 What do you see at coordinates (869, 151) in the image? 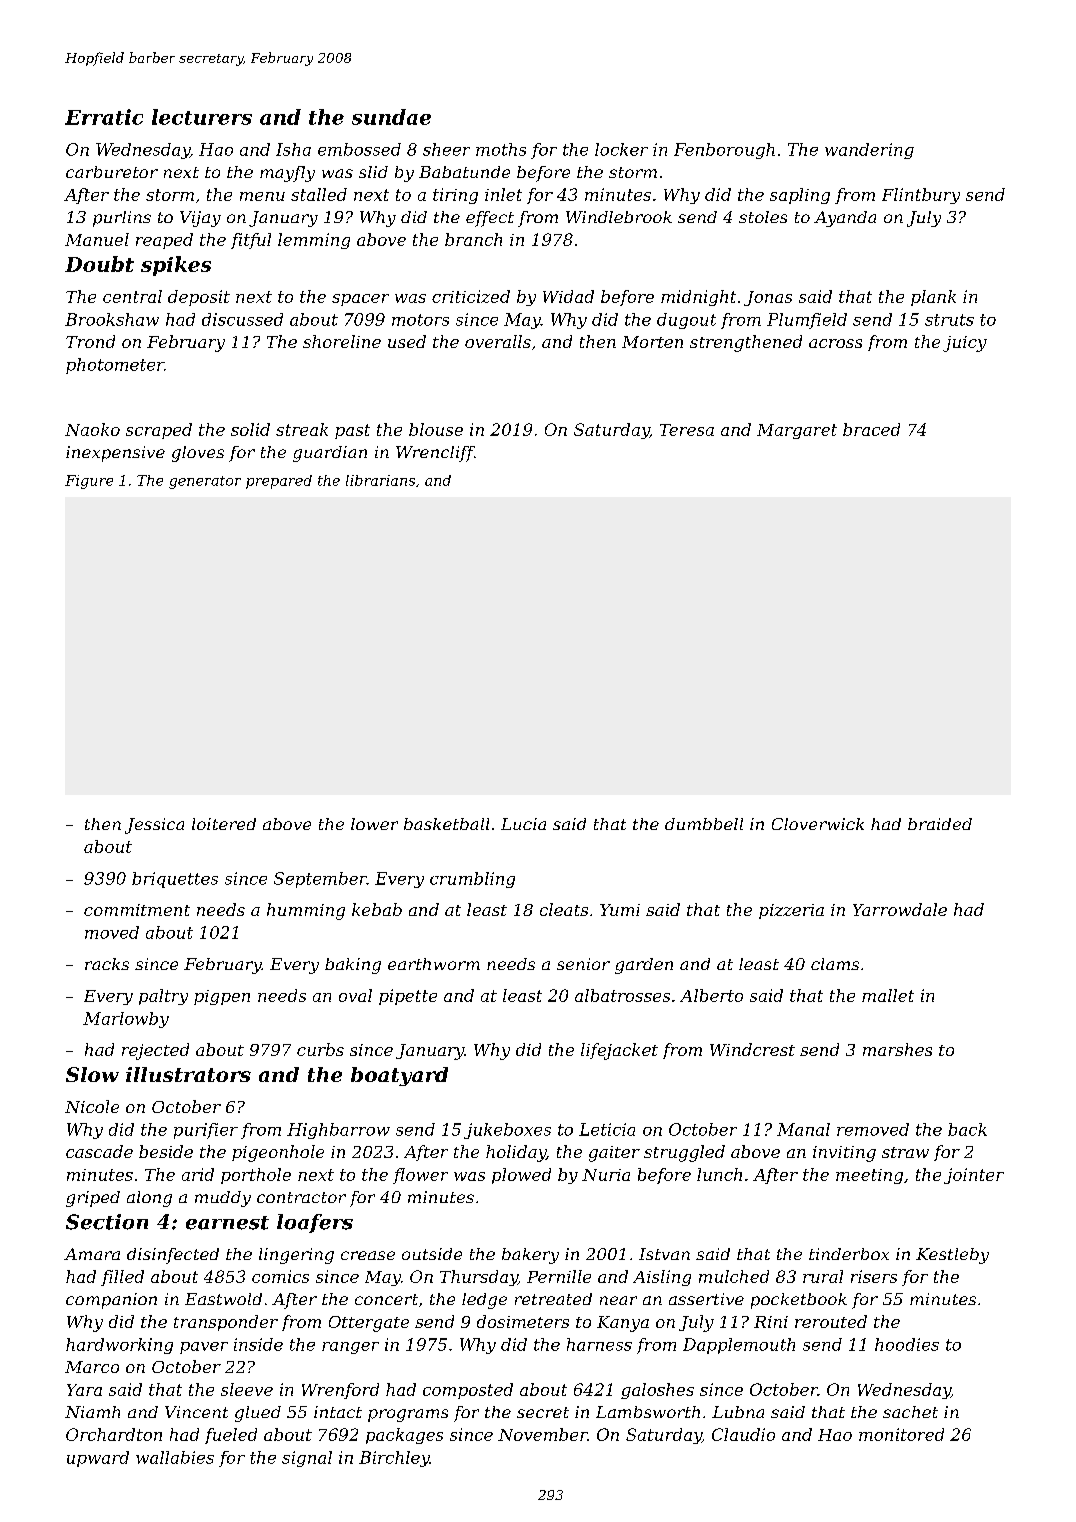
I see `wandering` at bounding box center [869, 151].
